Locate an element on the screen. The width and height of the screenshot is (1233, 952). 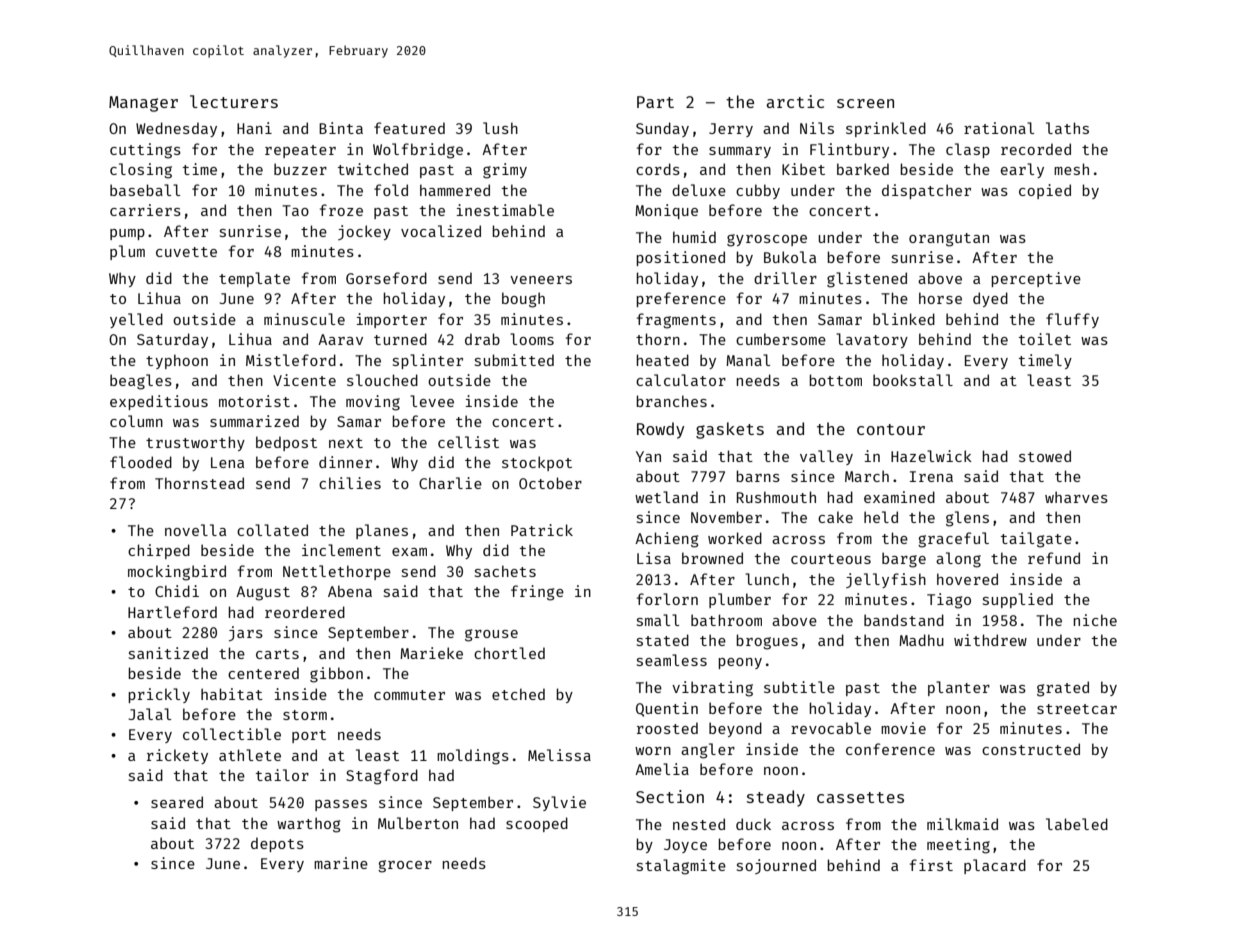
inestimable is located at coordinates (505, 210).
